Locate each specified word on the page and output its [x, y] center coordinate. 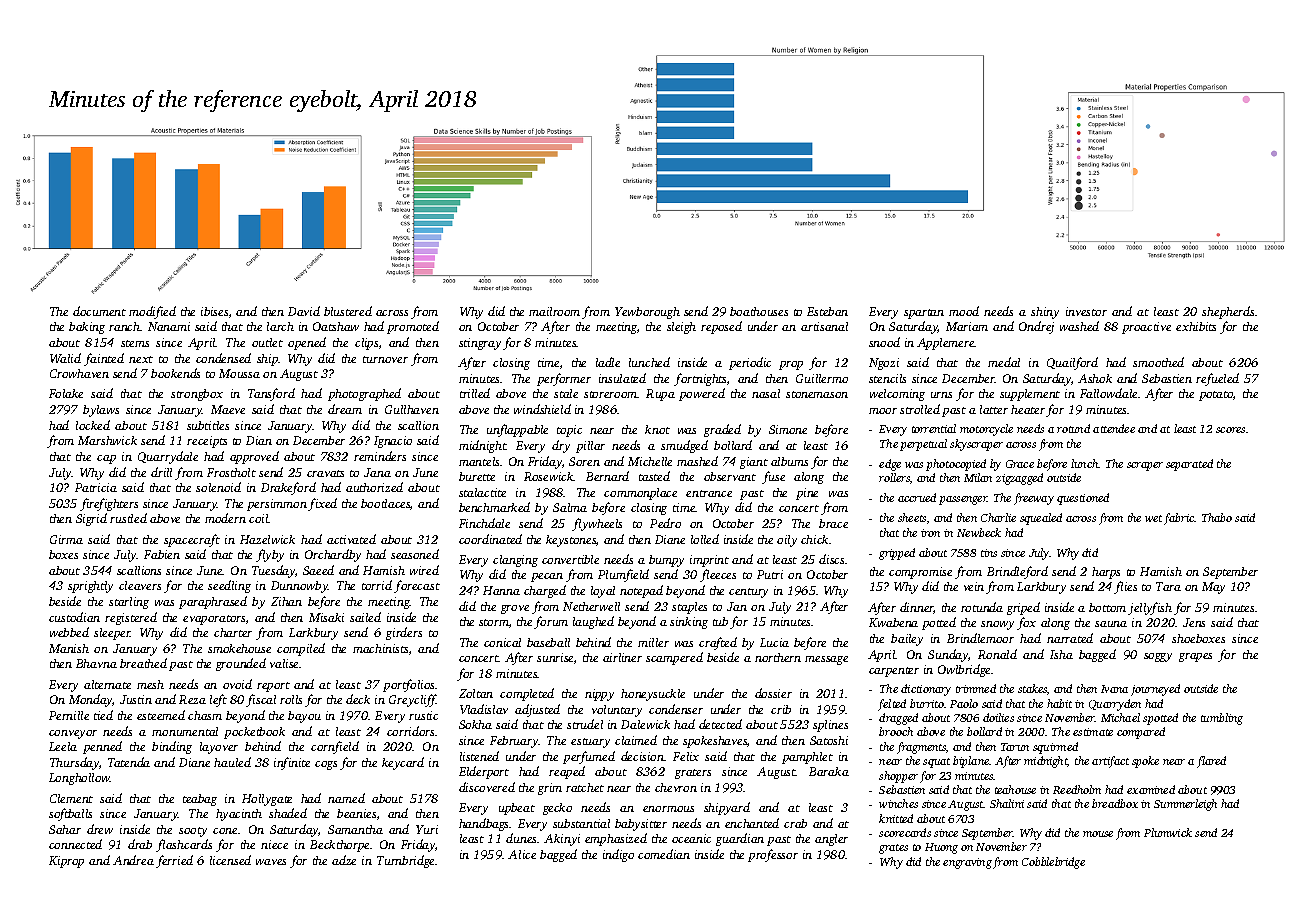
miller [653, 642]
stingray [480, 344]
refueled [1217, 379]
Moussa [239, 373]
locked [93, 425]
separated [1189, 465]
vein [974, 586]
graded [722, 430]
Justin [136, 699]
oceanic [691, 838]
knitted [896, 818]
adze [344, 860]
